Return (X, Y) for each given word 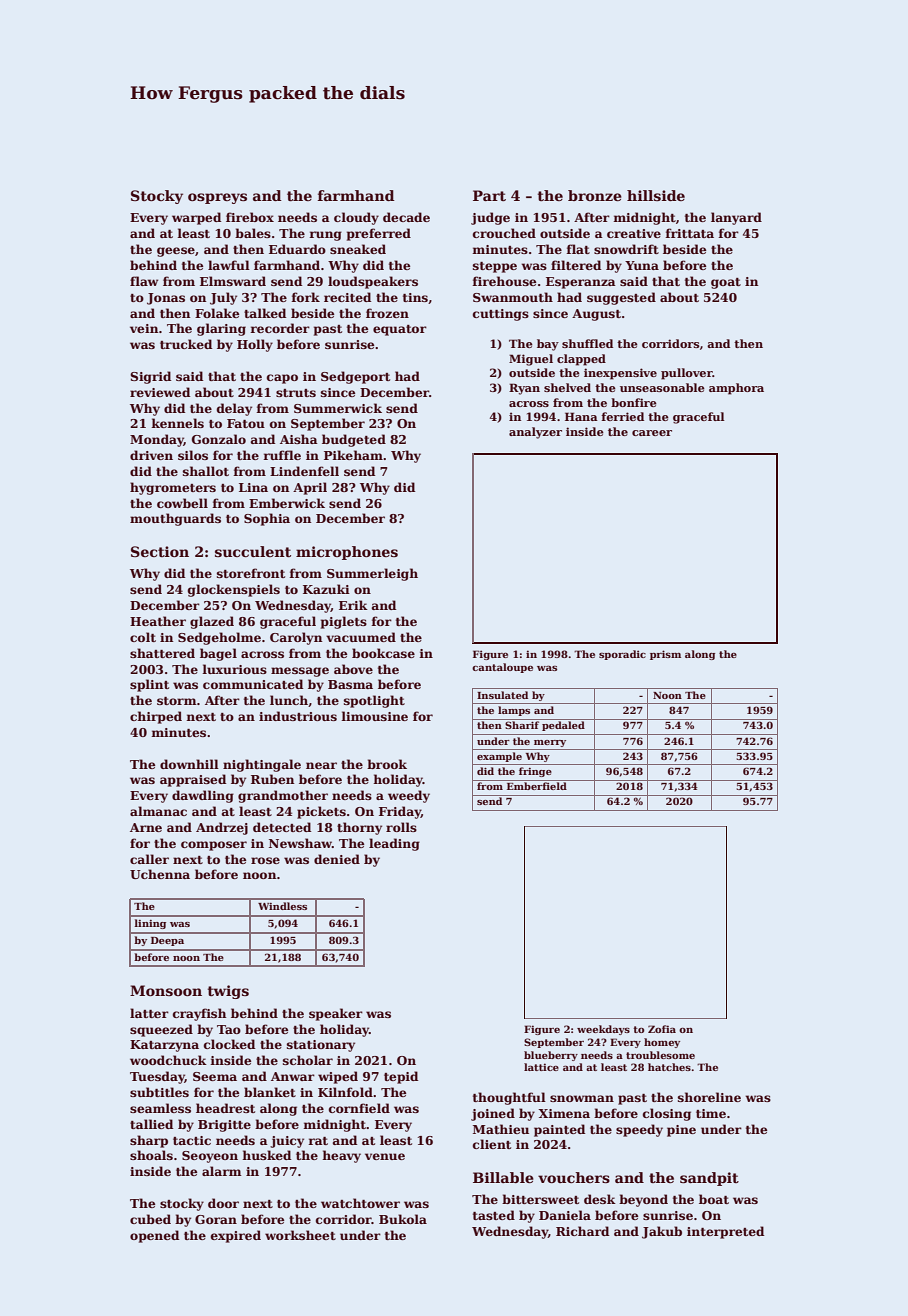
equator (400, 330)
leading (394, 844)
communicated (253, 684)
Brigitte (224, 1126)
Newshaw (300, 843)
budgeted (354, 440)
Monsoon (166, 990)
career (652, 433)
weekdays (603, 1030)
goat (726, 283)
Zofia (662, 1029)
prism (665, 655)
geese (176, 252)
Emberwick (287, 503)
